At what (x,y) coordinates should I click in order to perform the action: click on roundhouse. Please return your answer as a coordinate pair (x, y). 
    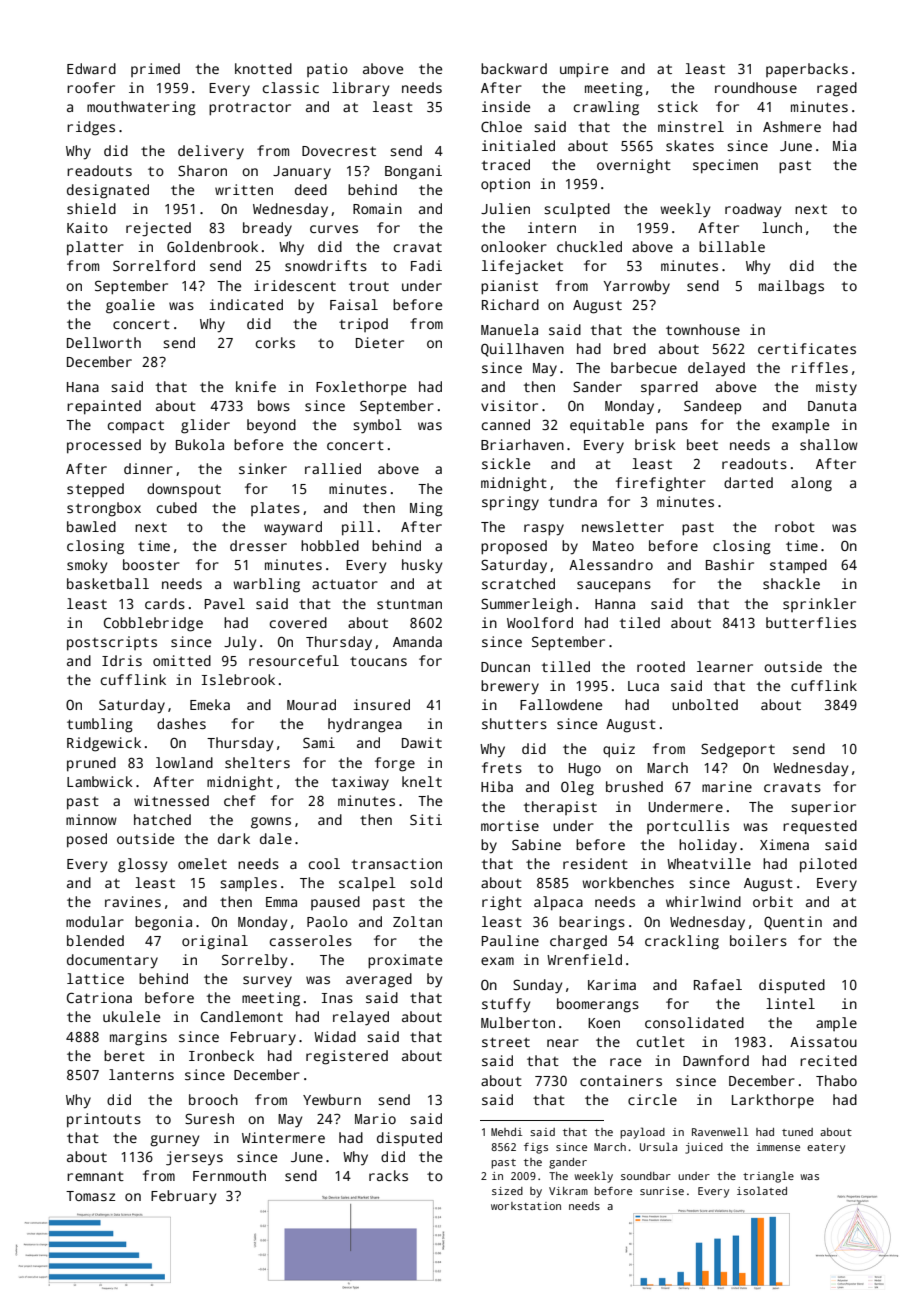
    Looking at the image, I should click on (756, 87).
